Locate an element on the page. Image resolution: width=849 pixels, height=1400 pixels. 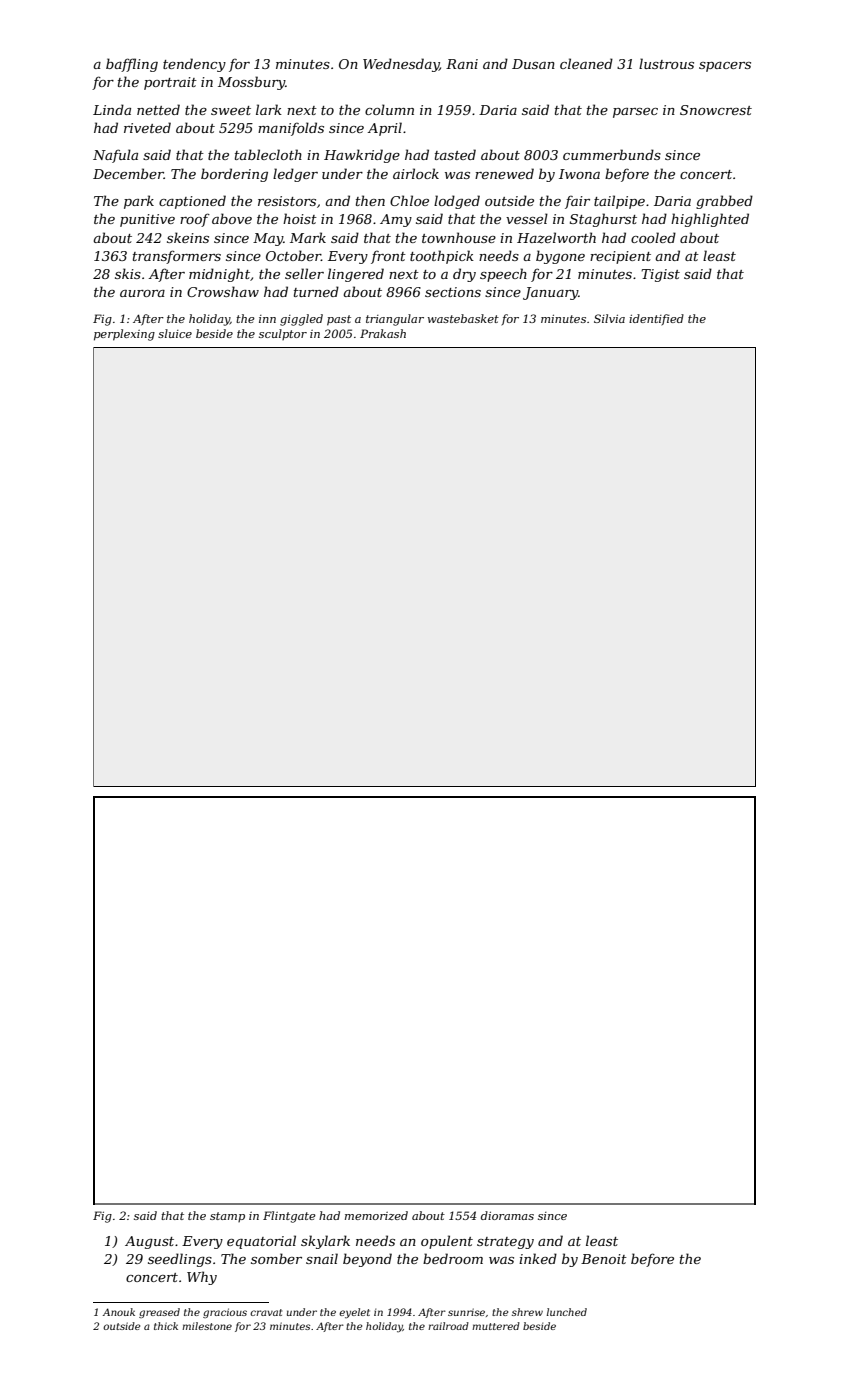
Benoit is located at coordinates (604, 1259).
